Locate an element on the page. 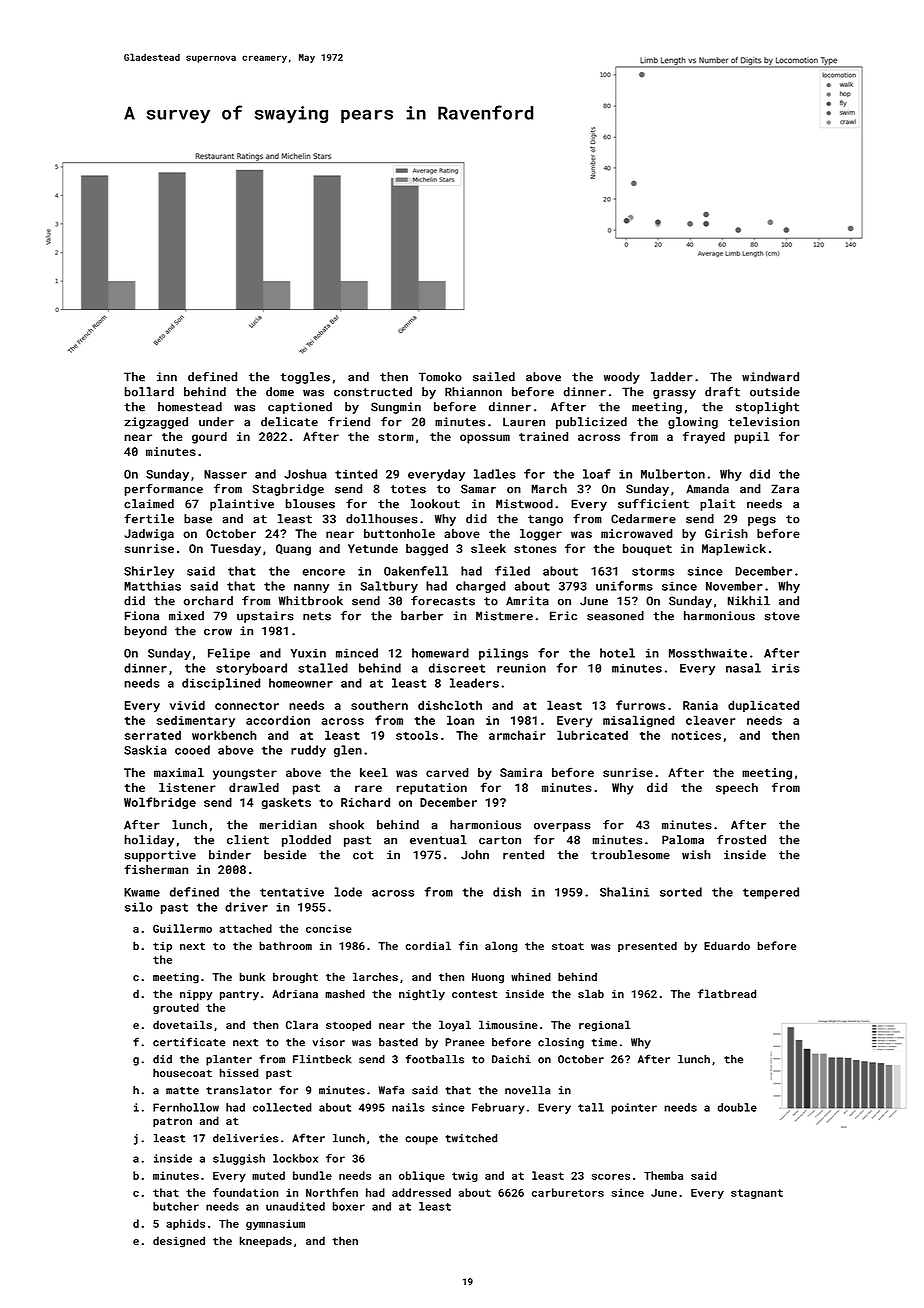 The image size is (924, 1308). addressed is located at coordinates (421, 1192).
